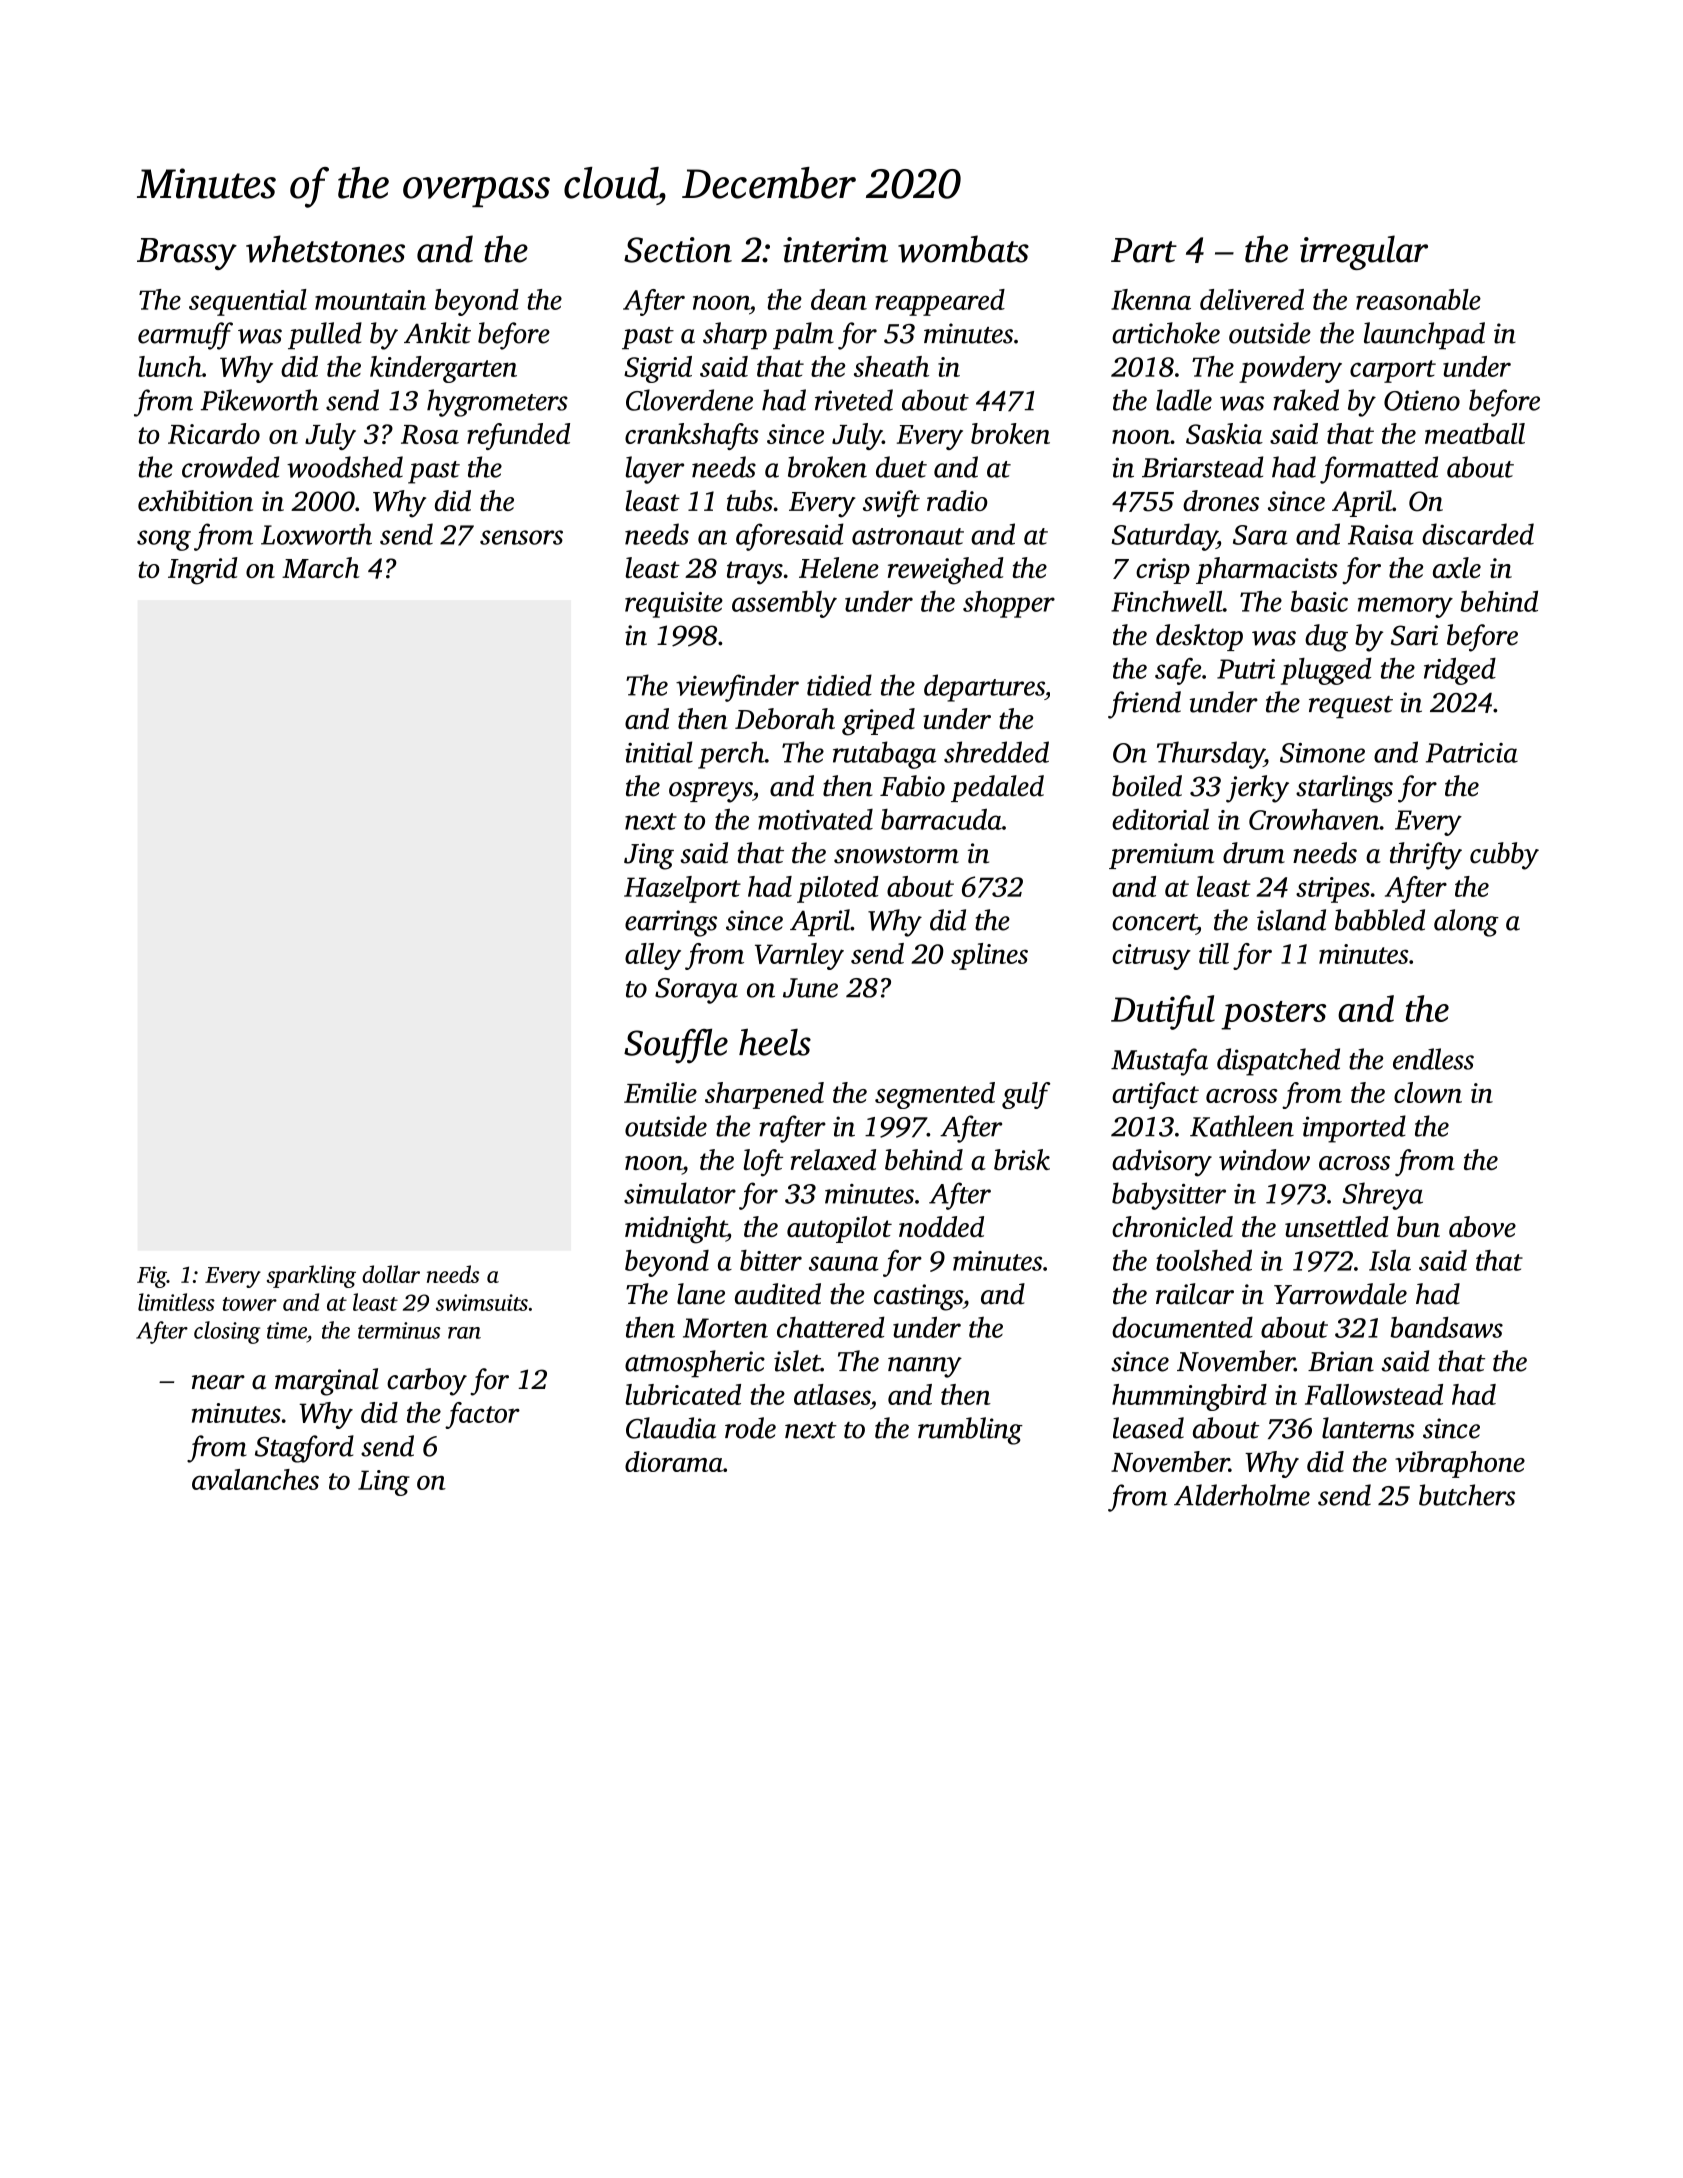 The height and width of the image is (2178, 1683). Describe the element at coordinates (304, 1449) in the image. I see `Stagford` at that location.
